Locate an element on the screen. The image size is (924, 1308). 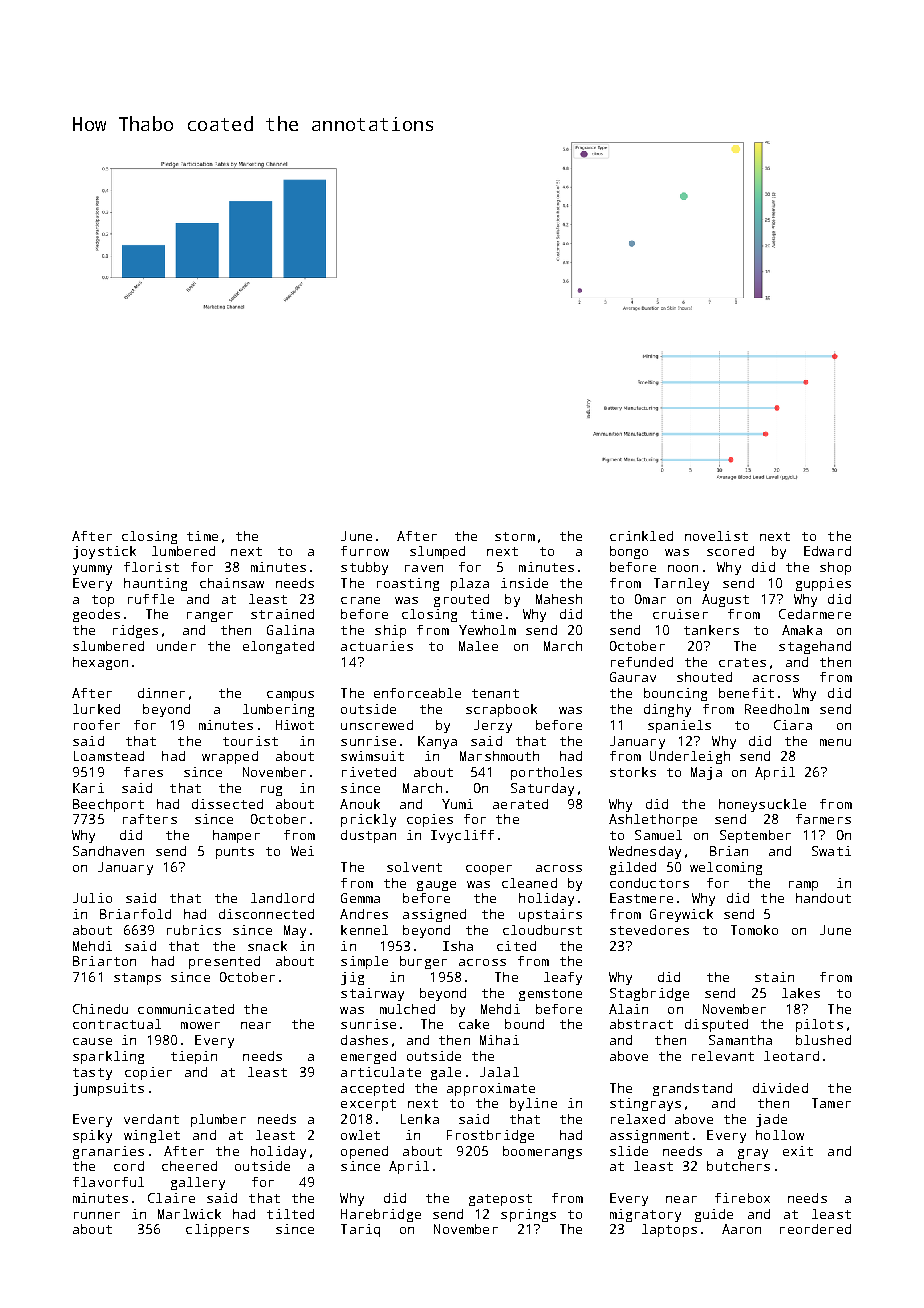
Lenka is located at coordinates (420, 1119).
